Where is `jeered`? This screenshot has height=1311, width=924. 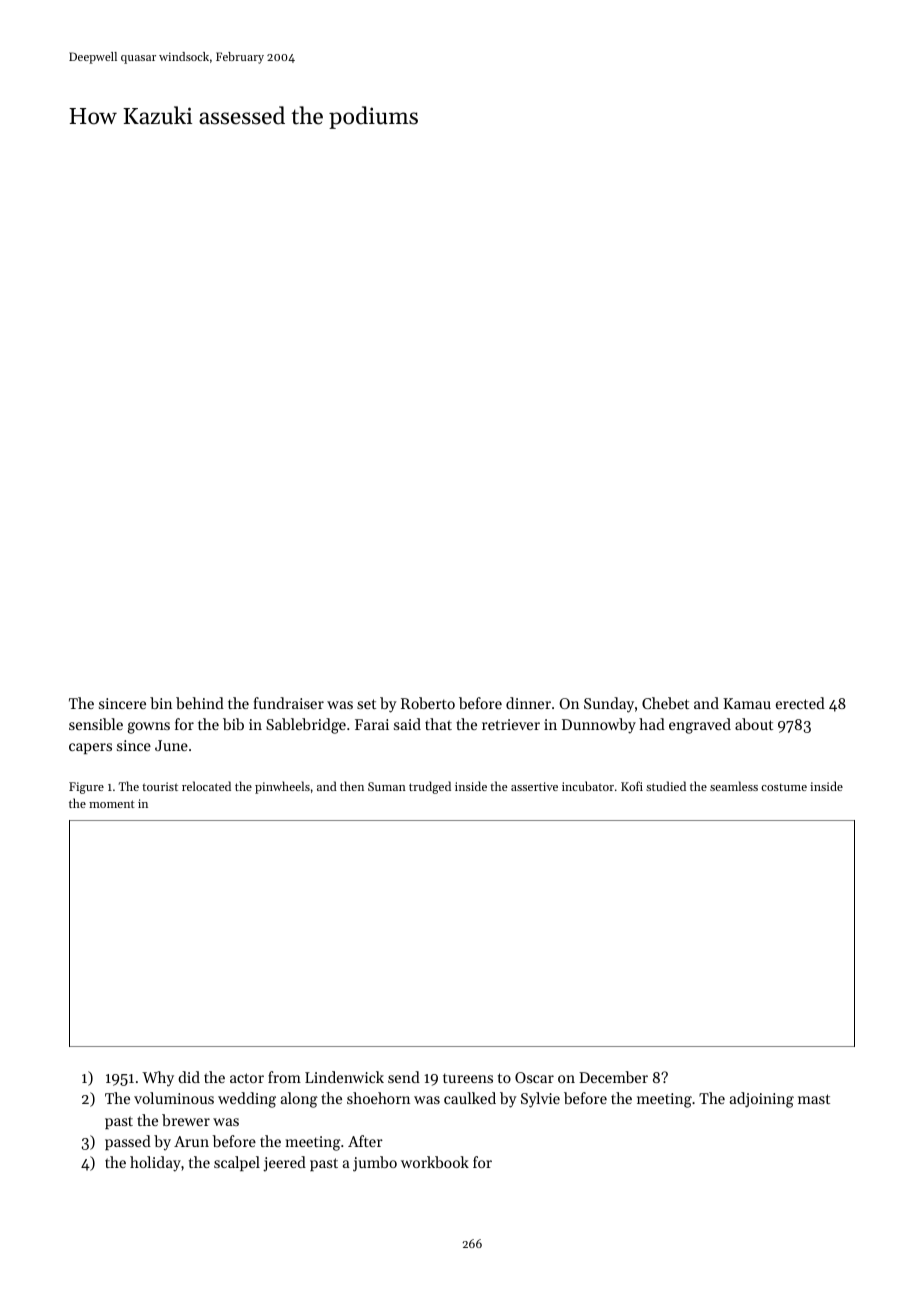 jeered is located at coordinates (284, 1164).
